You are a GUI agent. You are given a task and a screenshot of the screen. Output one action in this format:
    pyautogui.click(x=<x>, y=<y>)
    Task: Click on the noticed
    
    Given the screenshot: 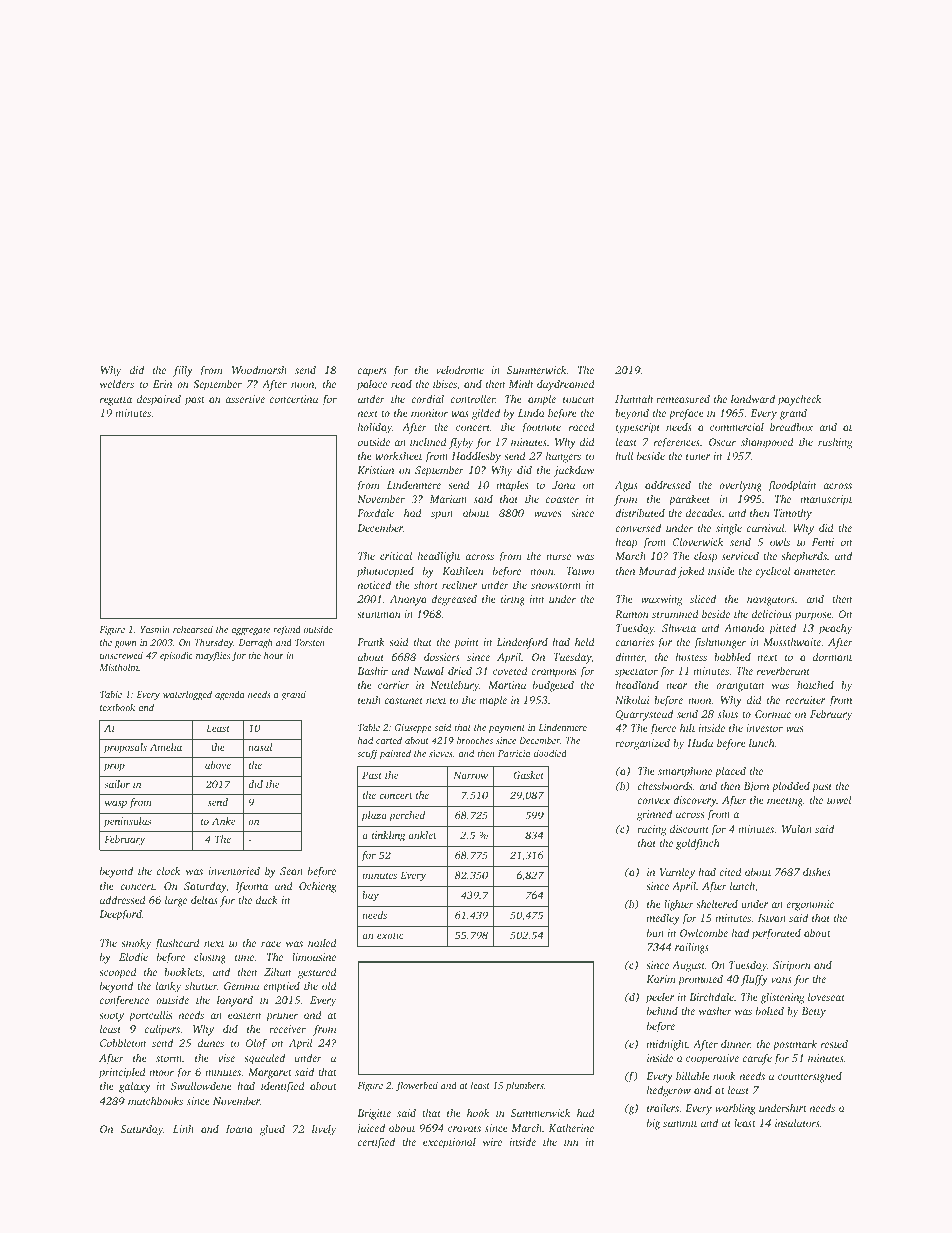 What is the action you would take?
    pyautogui.click(x=374, y=584)
